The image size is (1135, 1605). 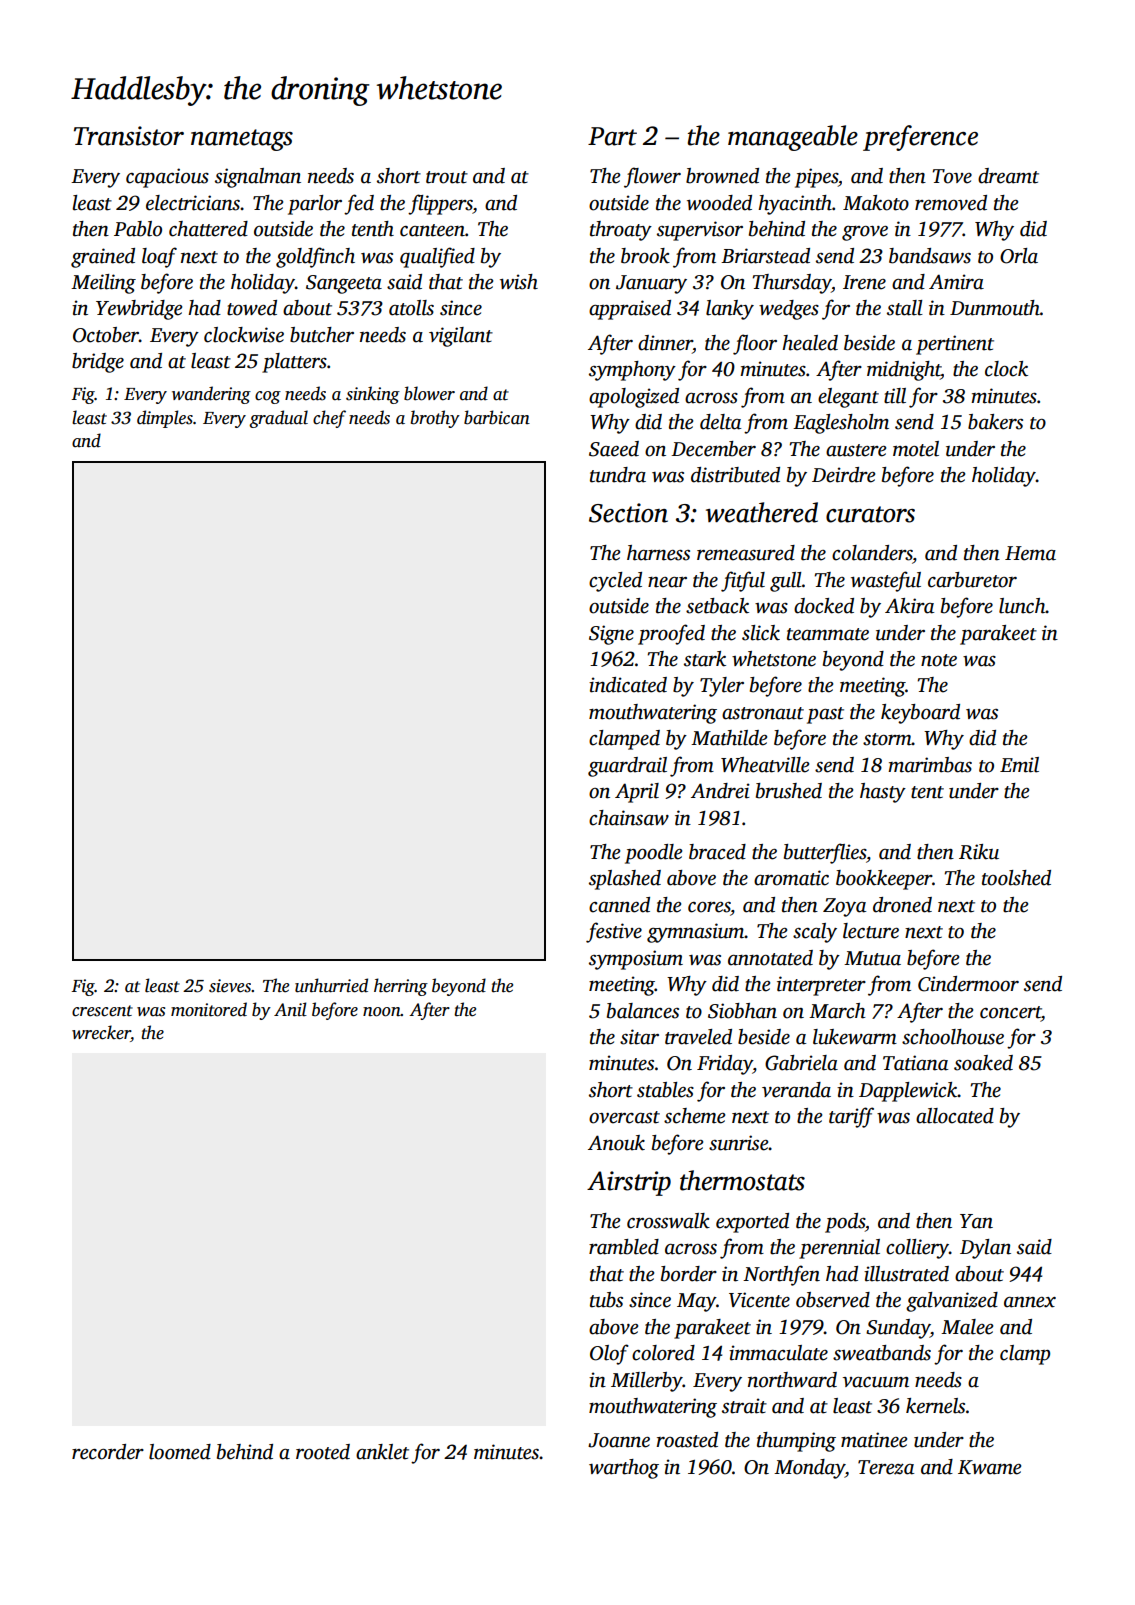 What do you see at coordinates (935, 1406) in the page?
I see `kernels` at bounding box center [935, 1406].
